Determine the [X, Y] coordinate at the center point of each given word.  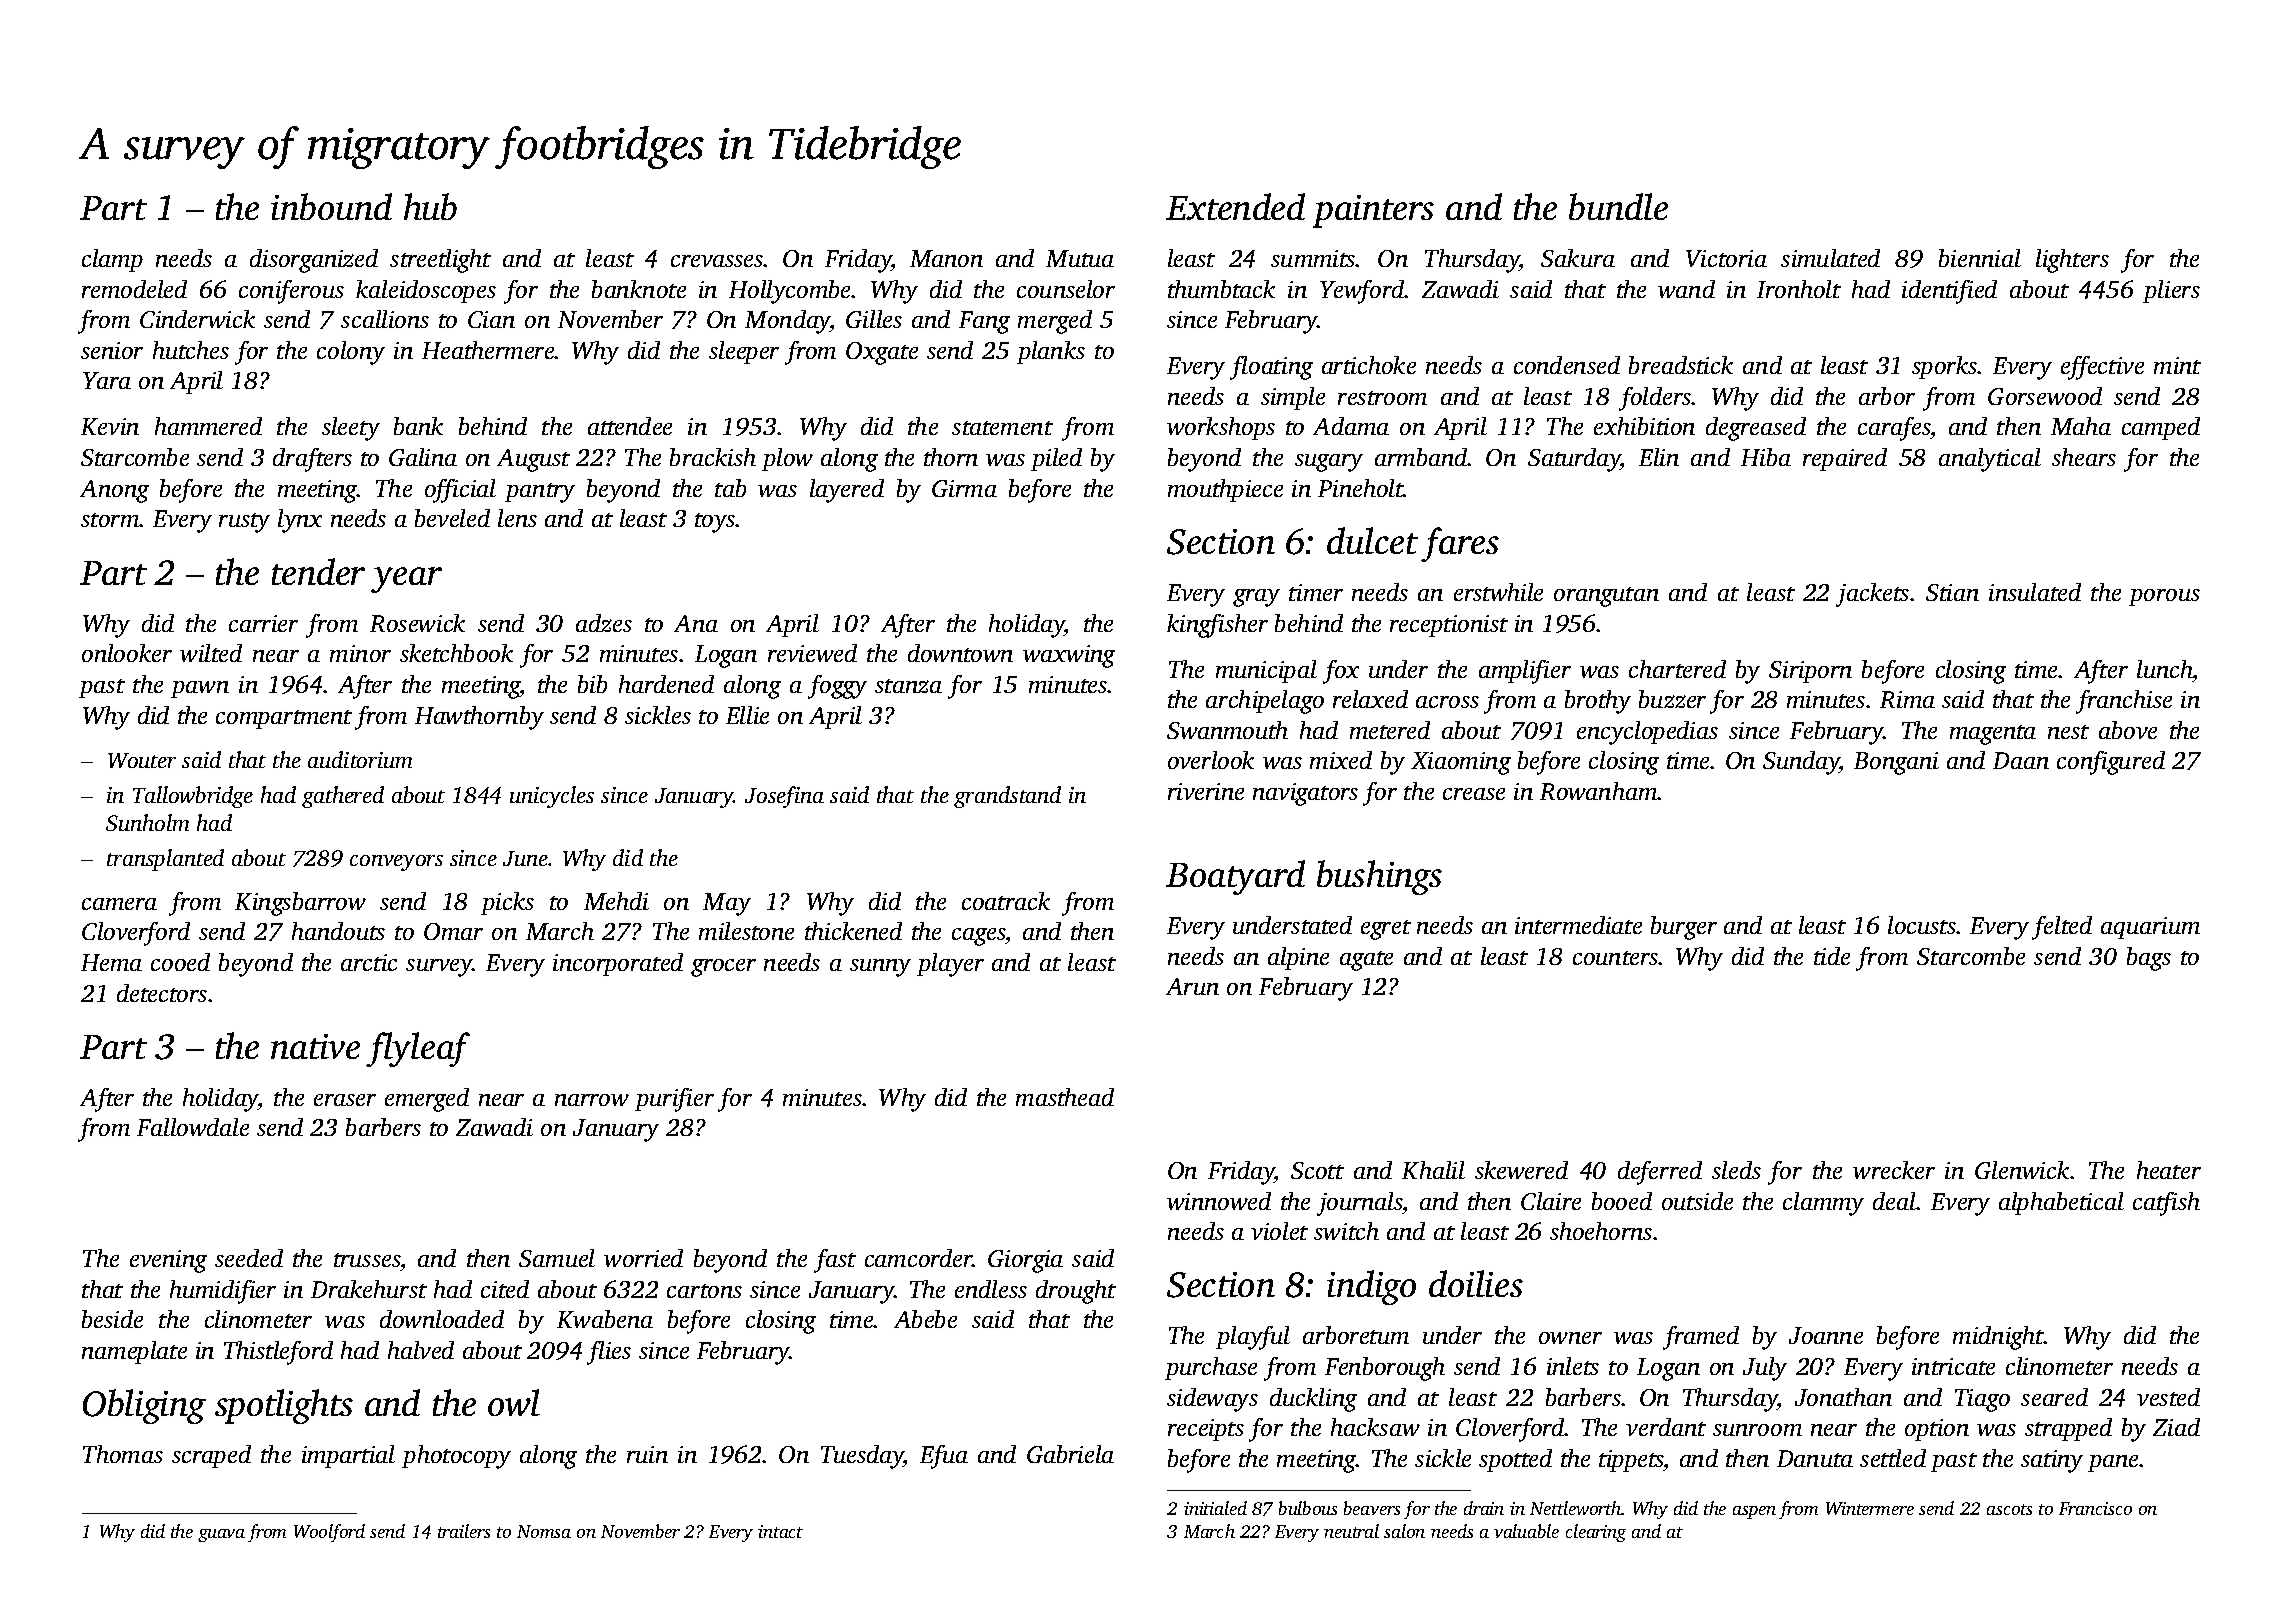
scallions [385, 319]
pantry [540, 493]
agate [1366, 961]
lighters [2072, 261]
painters [1373, 211]
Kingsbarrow [300, 904]
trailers [464, 1531]
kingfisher [1217, 626]
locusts [1922, 925]
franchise [2124, 702]
